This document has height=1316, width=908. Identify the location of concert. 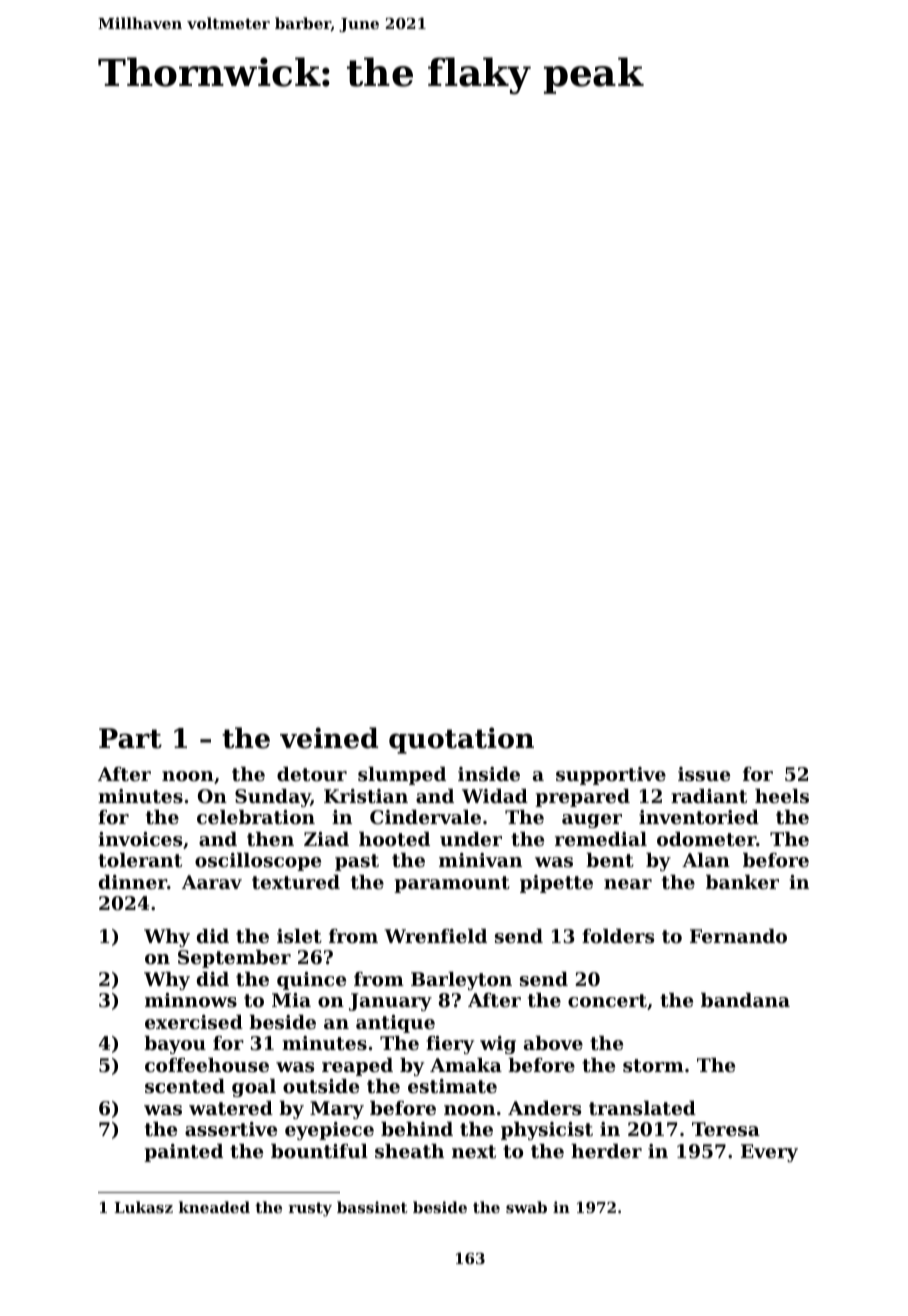
(607, 1001).
